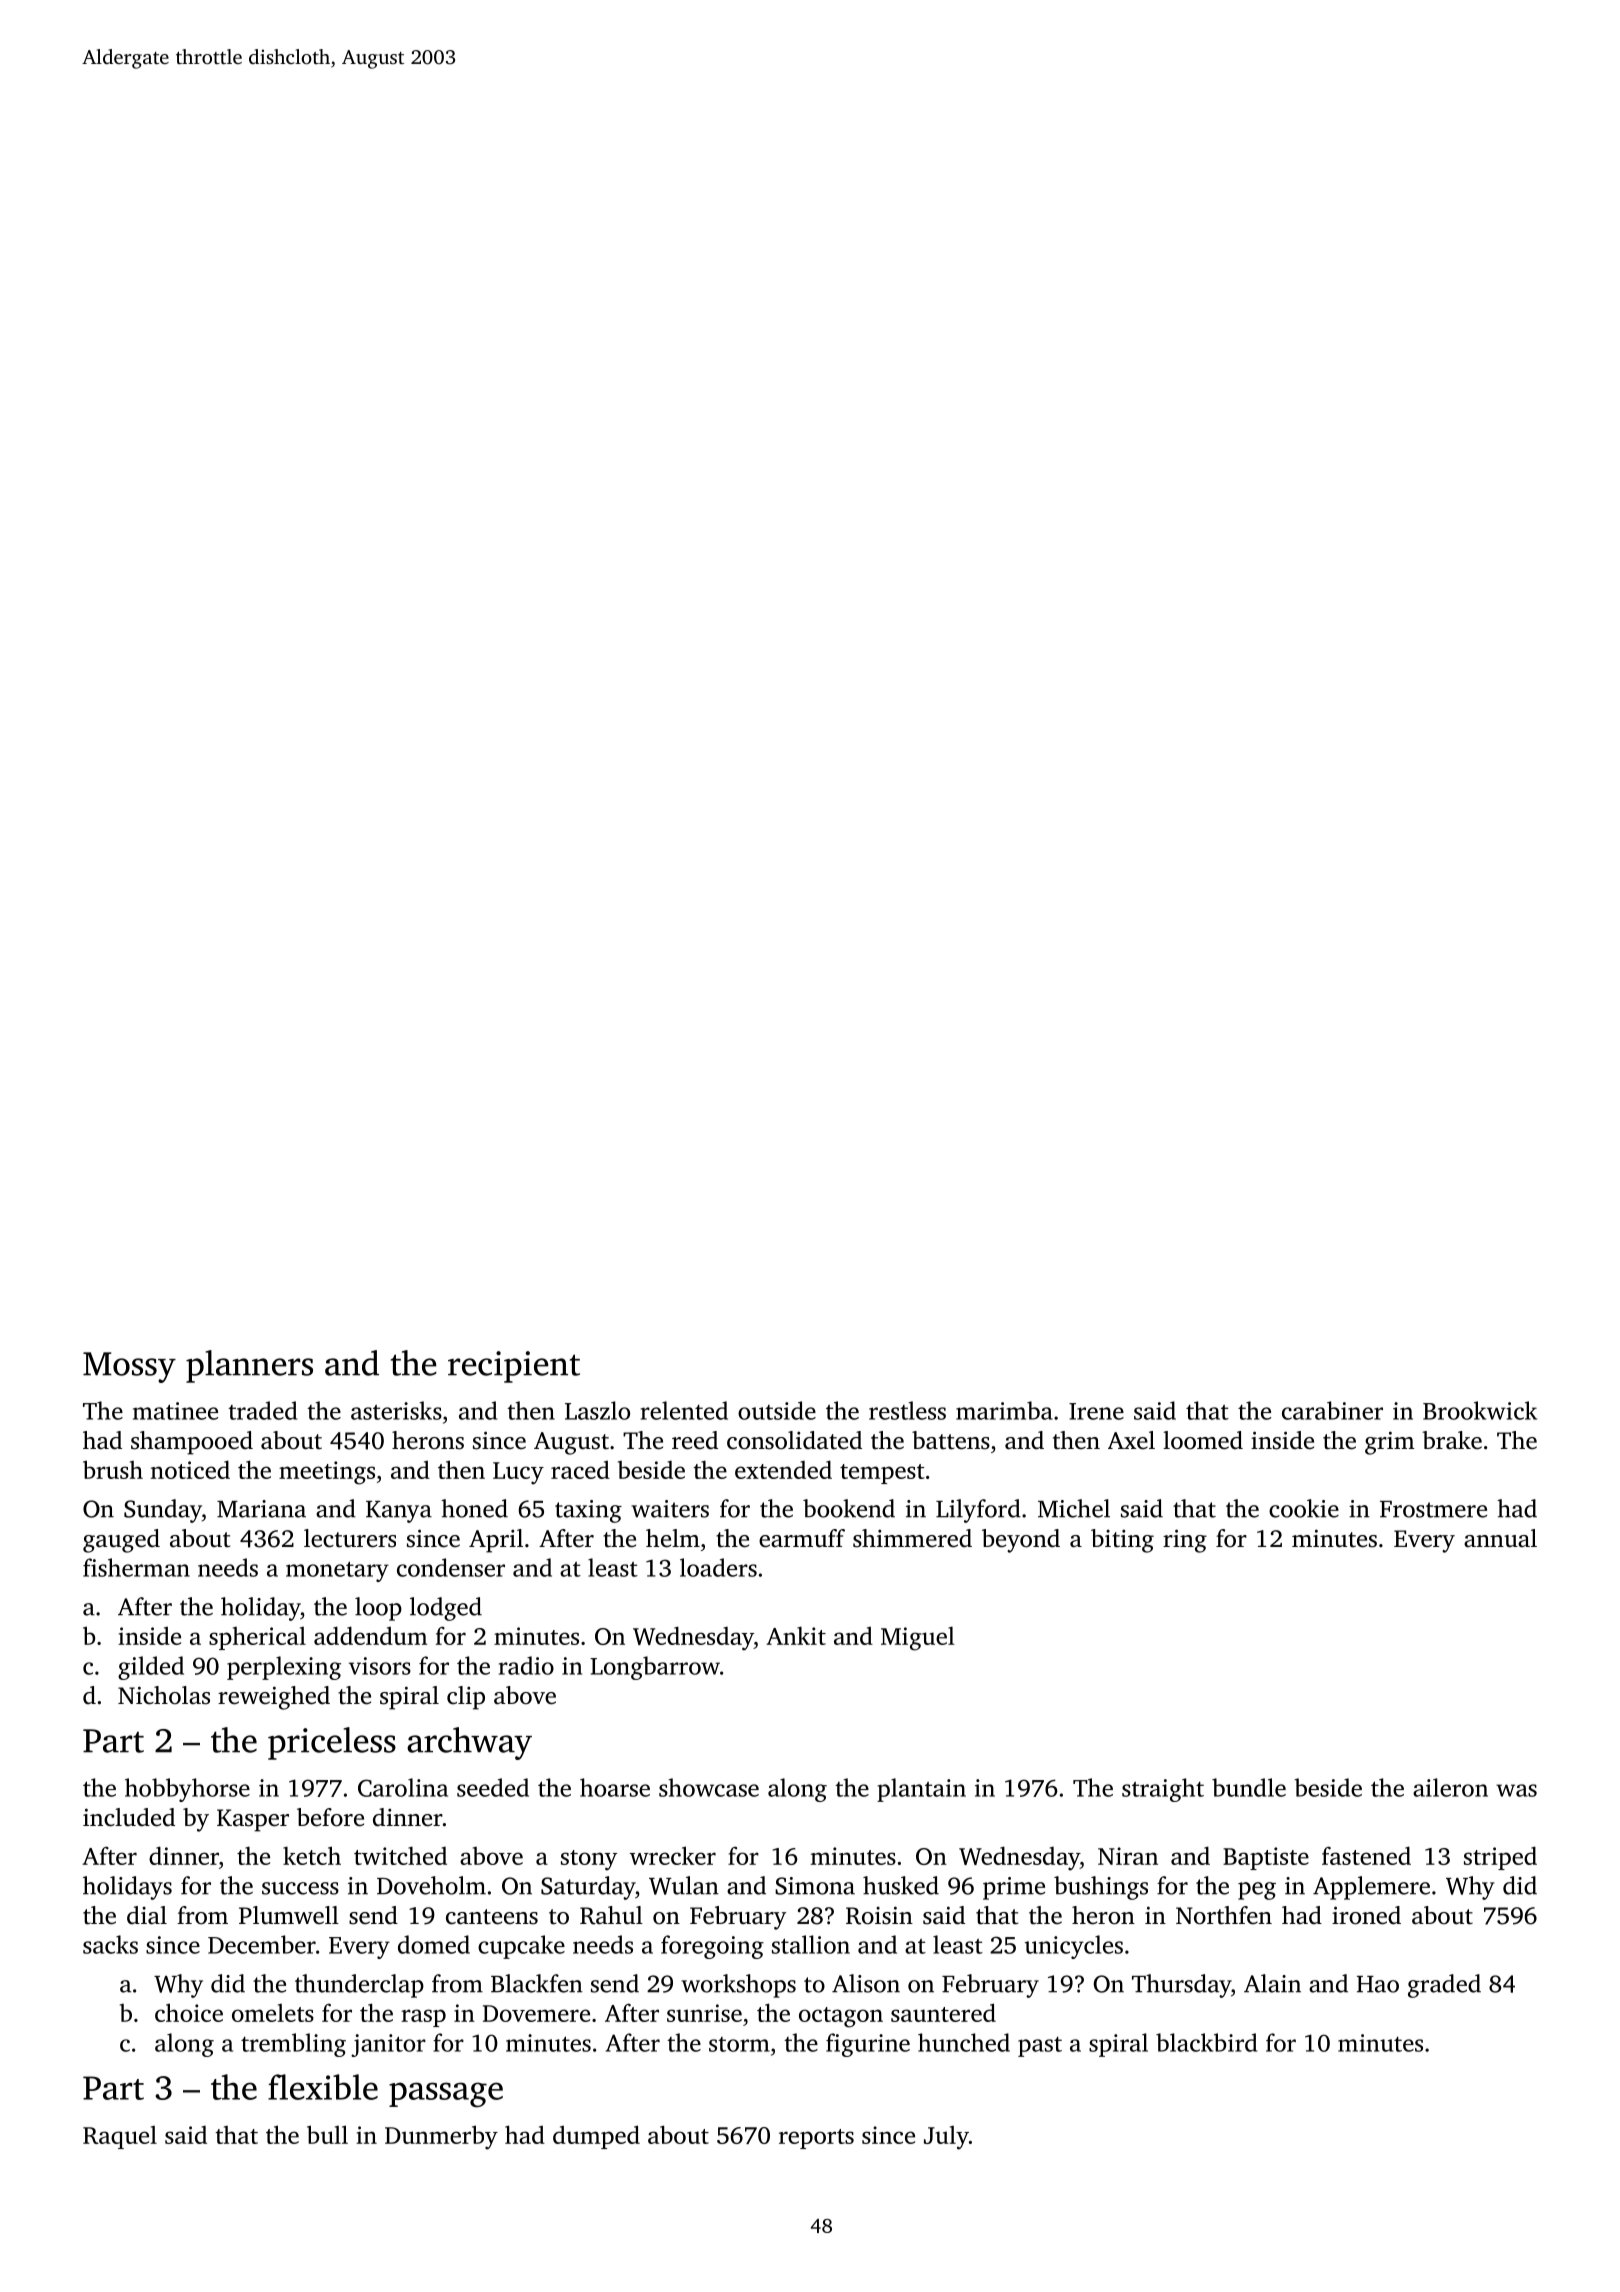 The height and width of the image is (2292, 1620). Describe the element at coordinates (514, 1367) in the image. I see `recipient` at that location.
